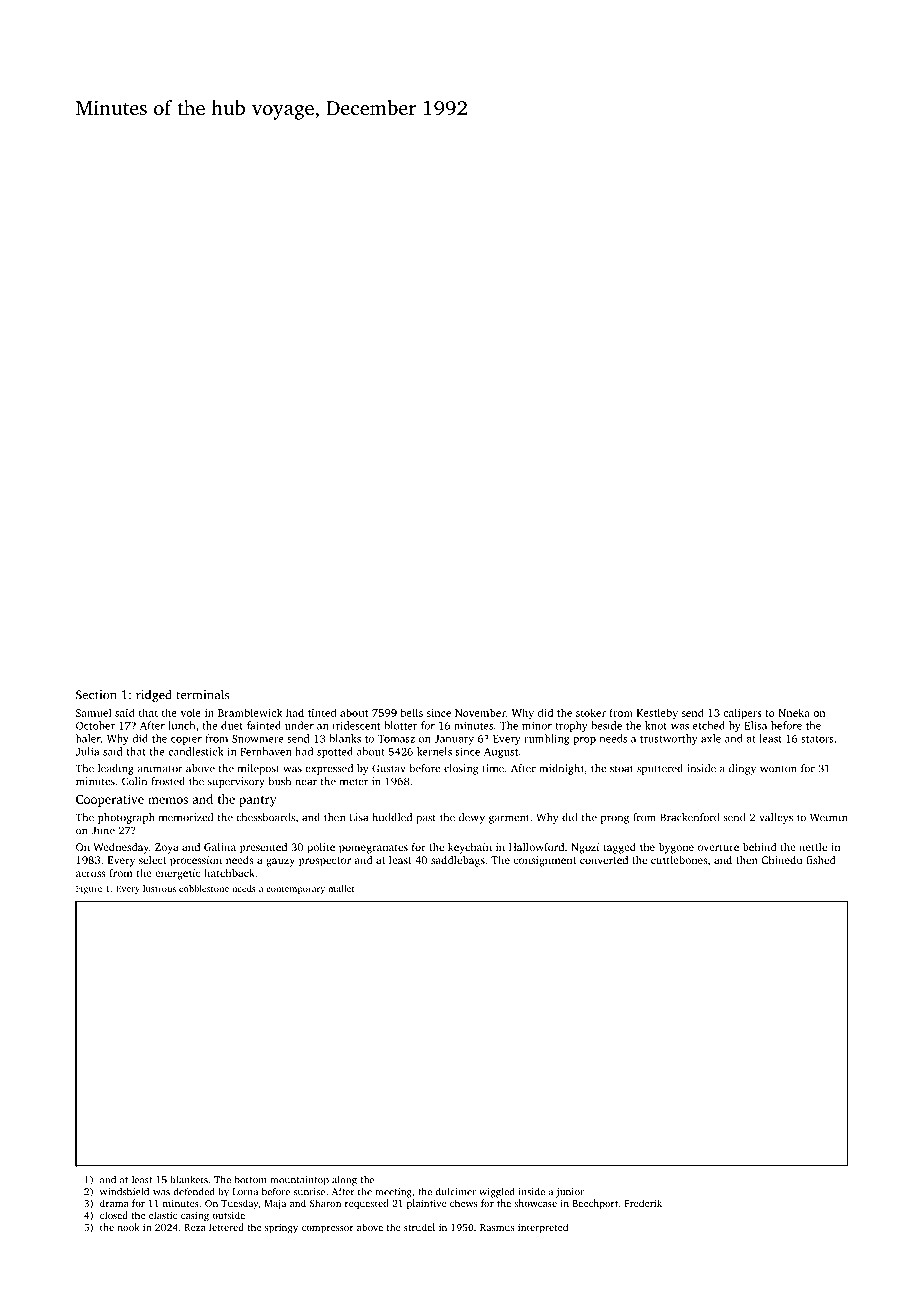 The image size is (924, 1308). I want to click on Nneka, so click(794, 712).
